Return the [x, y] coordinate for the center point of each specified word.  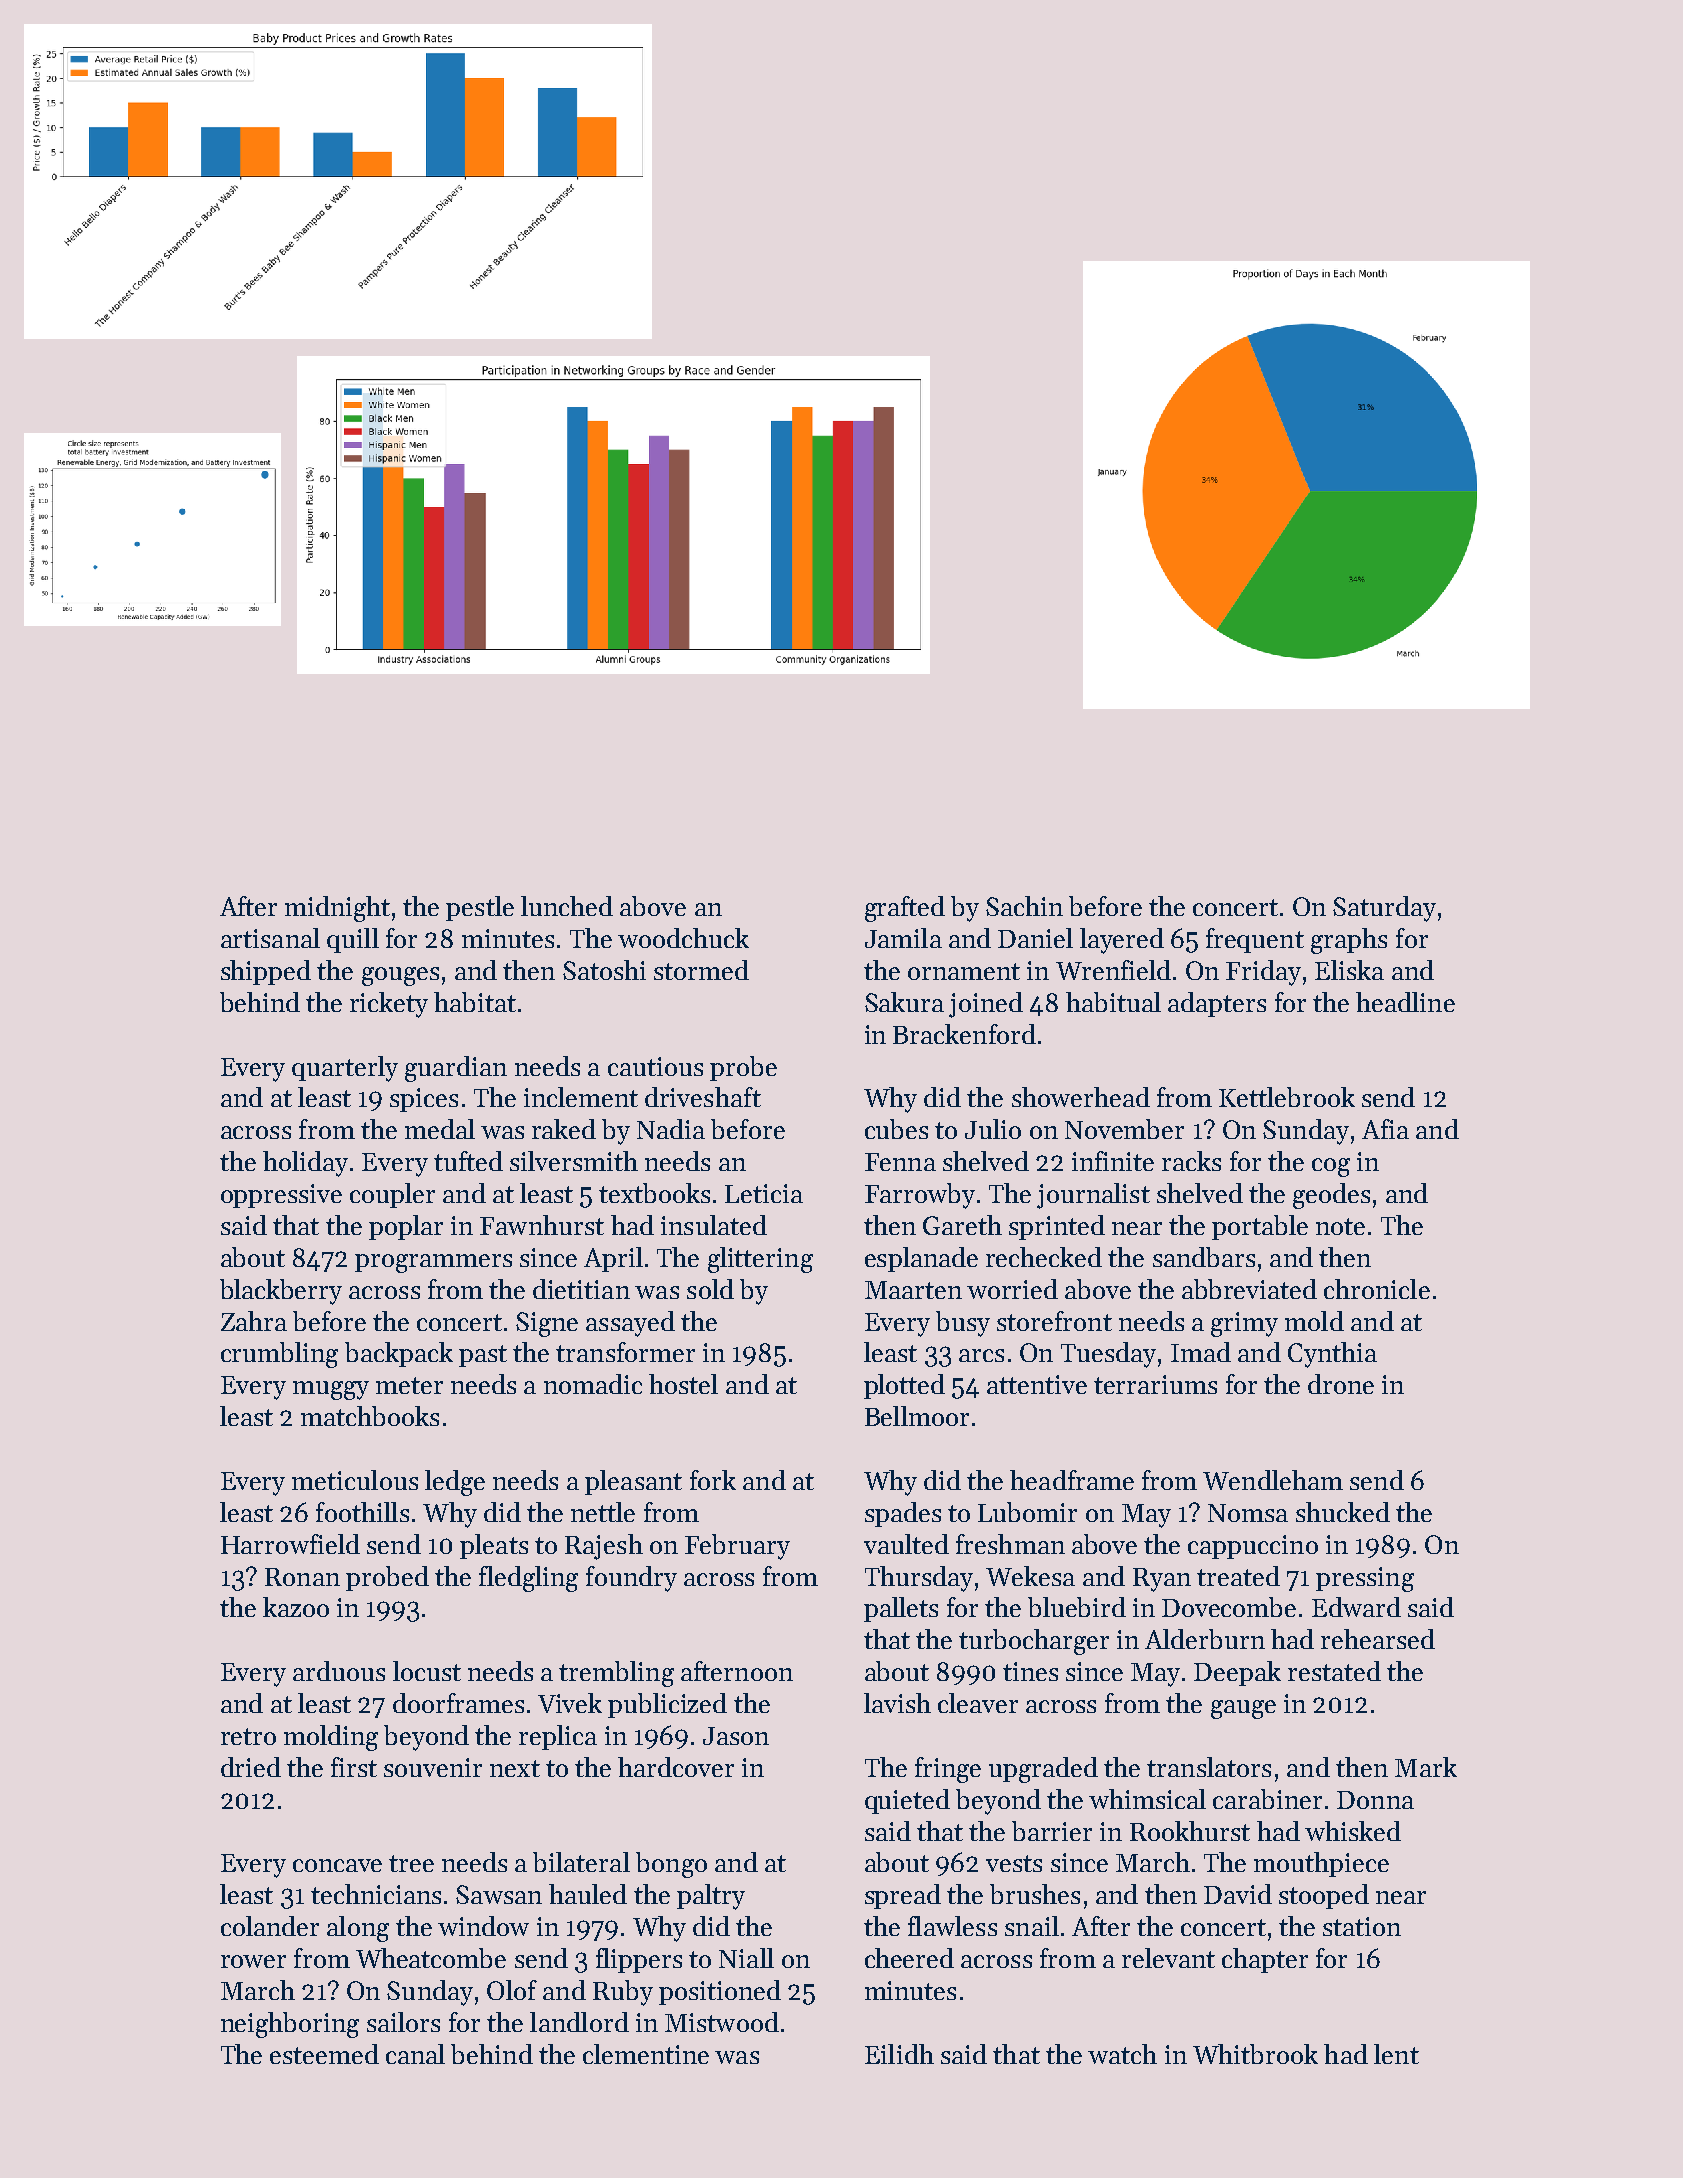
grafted [905, 909]
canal [415, 2054]
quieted [907, 1801]
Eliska [1349, 970]
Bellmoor [917, 1416]
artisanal [270, 938]
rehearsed [1378, 1639]
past [483, 1356]
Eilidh [899, 2054]
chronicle [1377, 1289]
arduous [339, 1671]
